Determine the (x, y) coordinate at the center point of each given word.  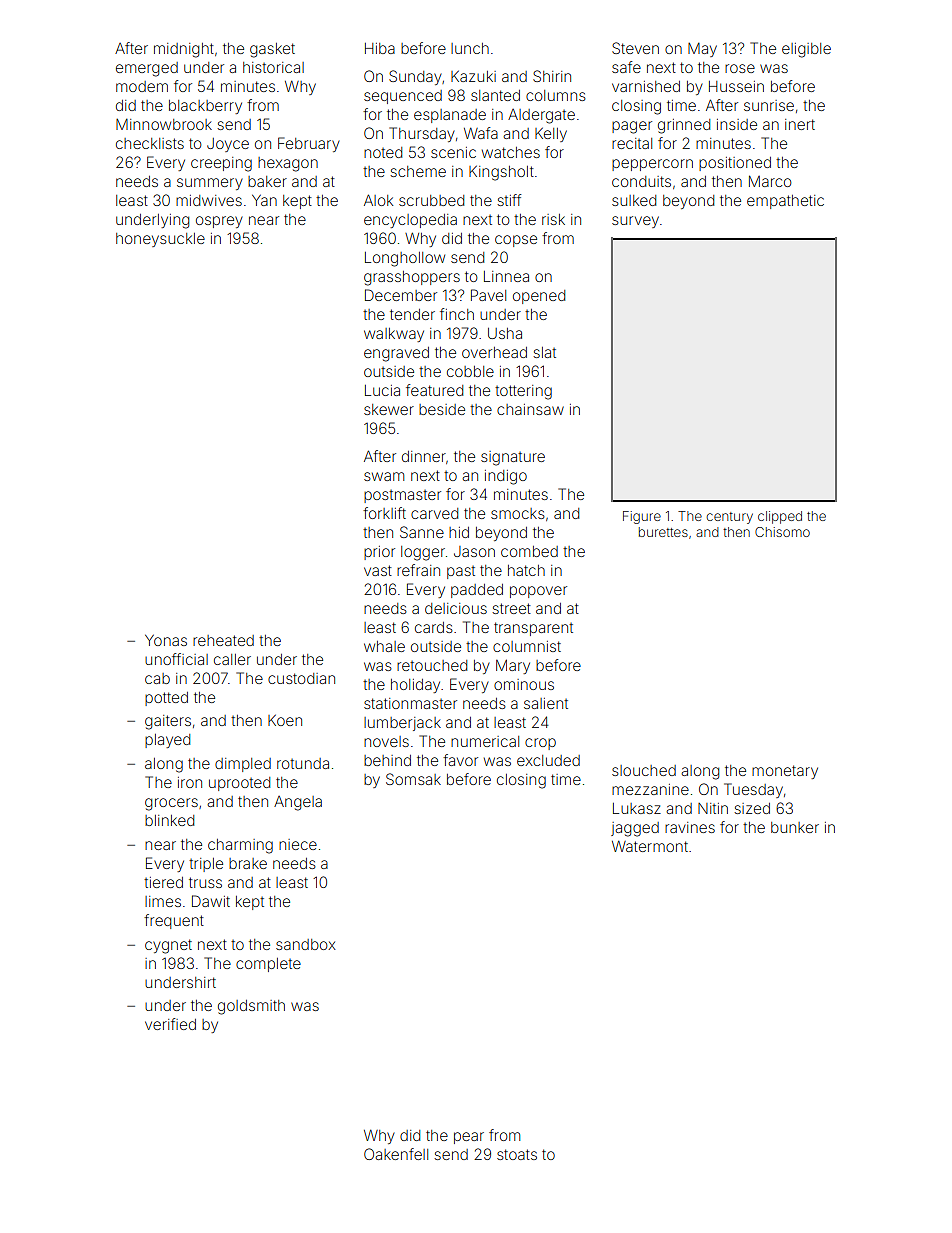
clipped (780, 517)
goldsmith (251, 1007)
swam (384, 476)
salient (546, 703)
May (702, 49)
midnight (184, 50)
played (167, 741)
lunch (470, 48)
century (729, 518)
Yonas (166, 640)
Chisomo (782, 532)
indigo (506, 477)
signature (513, 458)
